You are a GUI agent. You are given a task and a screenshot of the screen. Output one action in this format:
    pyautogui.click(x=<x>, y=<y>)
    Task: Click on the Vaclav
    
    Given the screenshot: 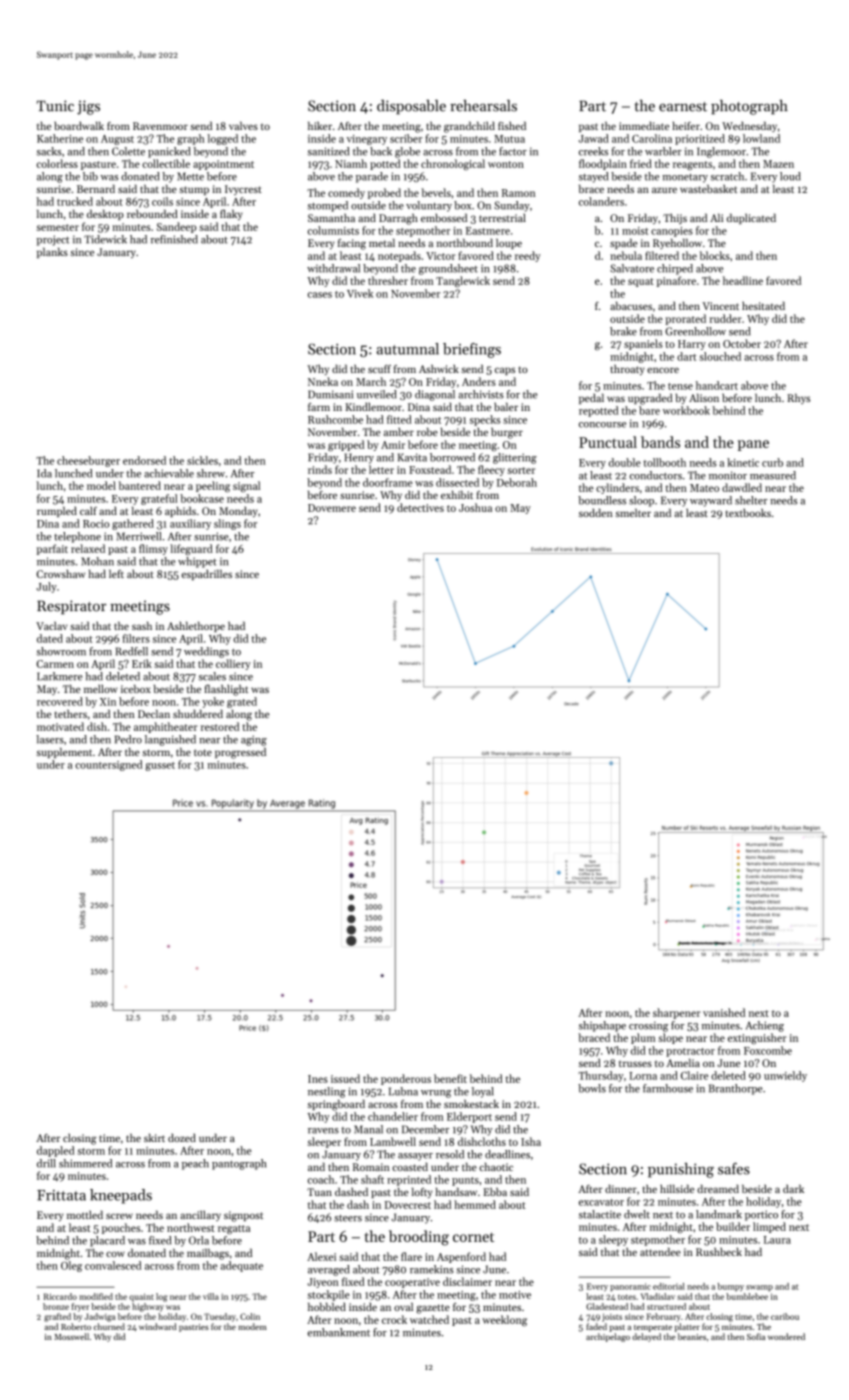 What is the action you would take?
    pyautogui.click(x=52, y=626)
